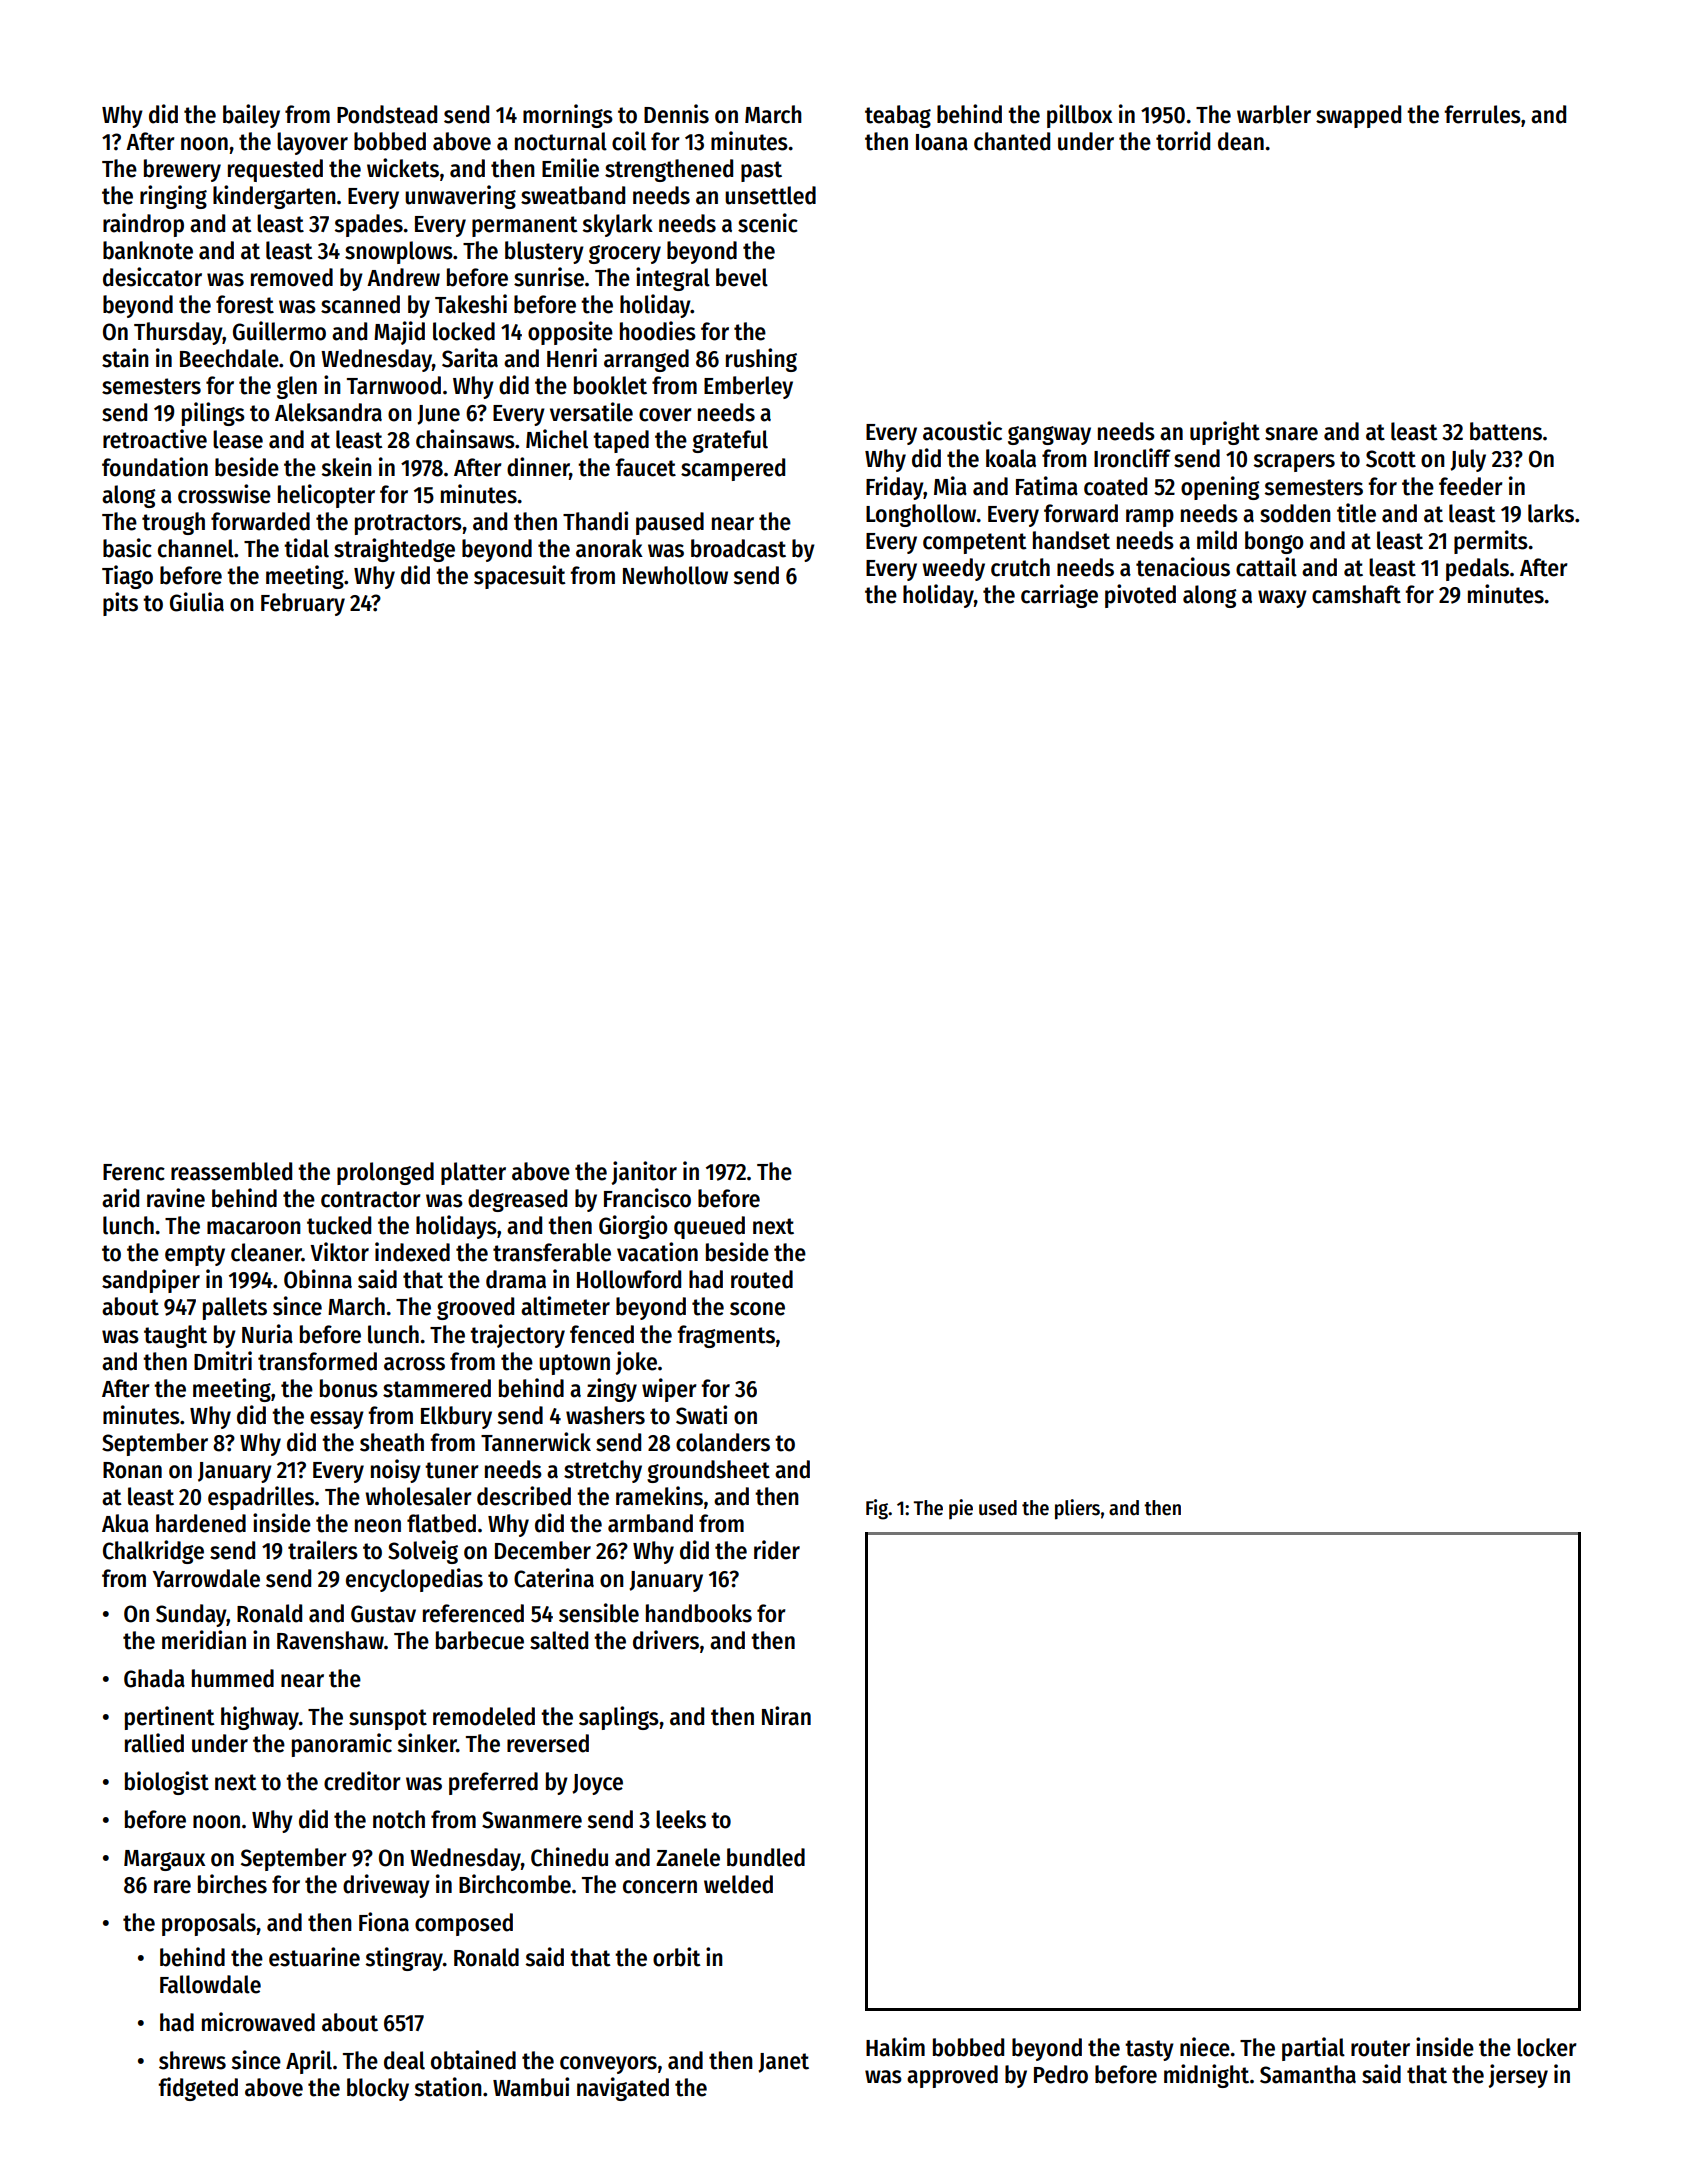  What do you see at coordinates (182, 170) in the screenshot?
I see `brewery` at bounding box center [182, 170].
